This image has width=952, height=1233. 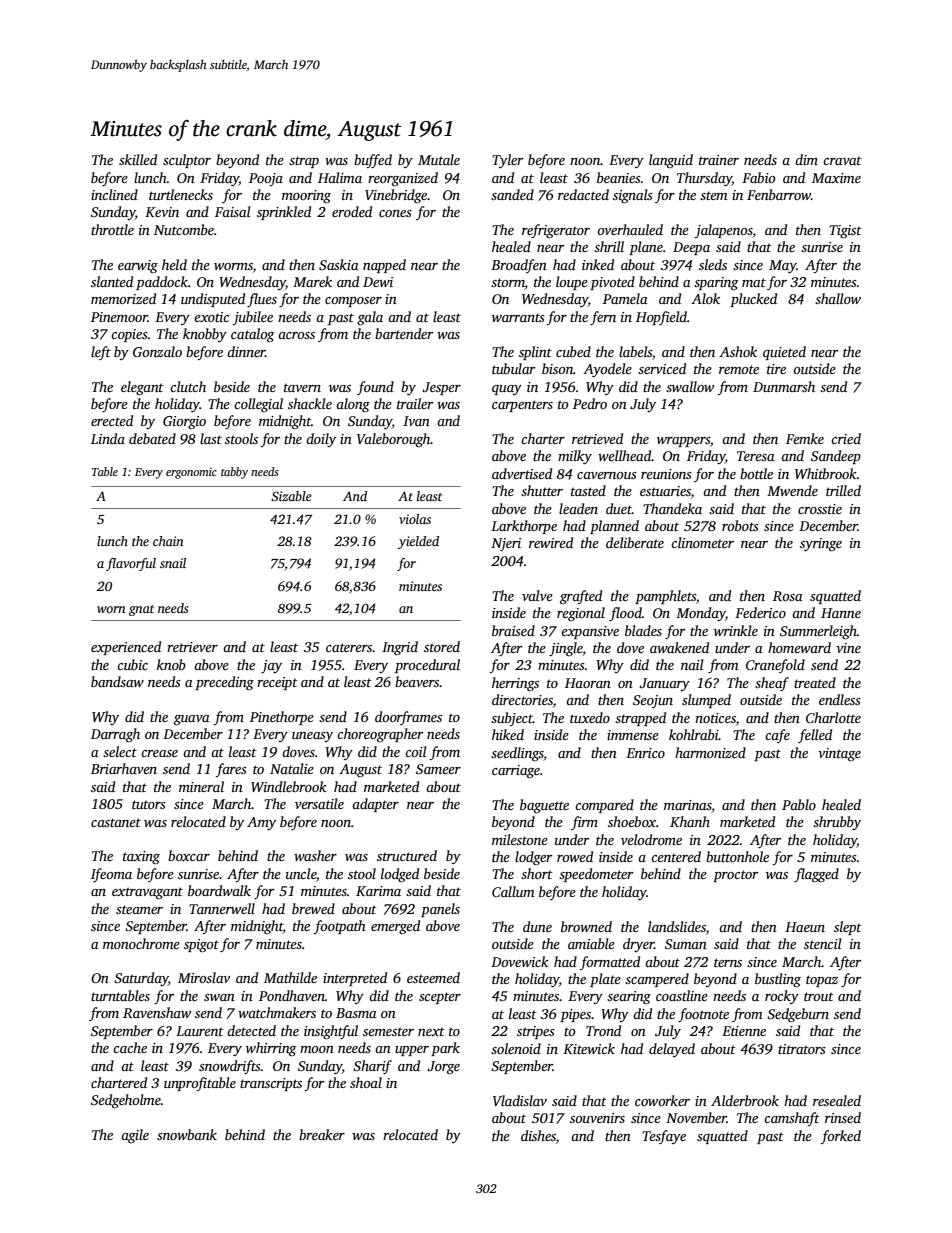 I want to click on treated, so click(x=815, y=682).
